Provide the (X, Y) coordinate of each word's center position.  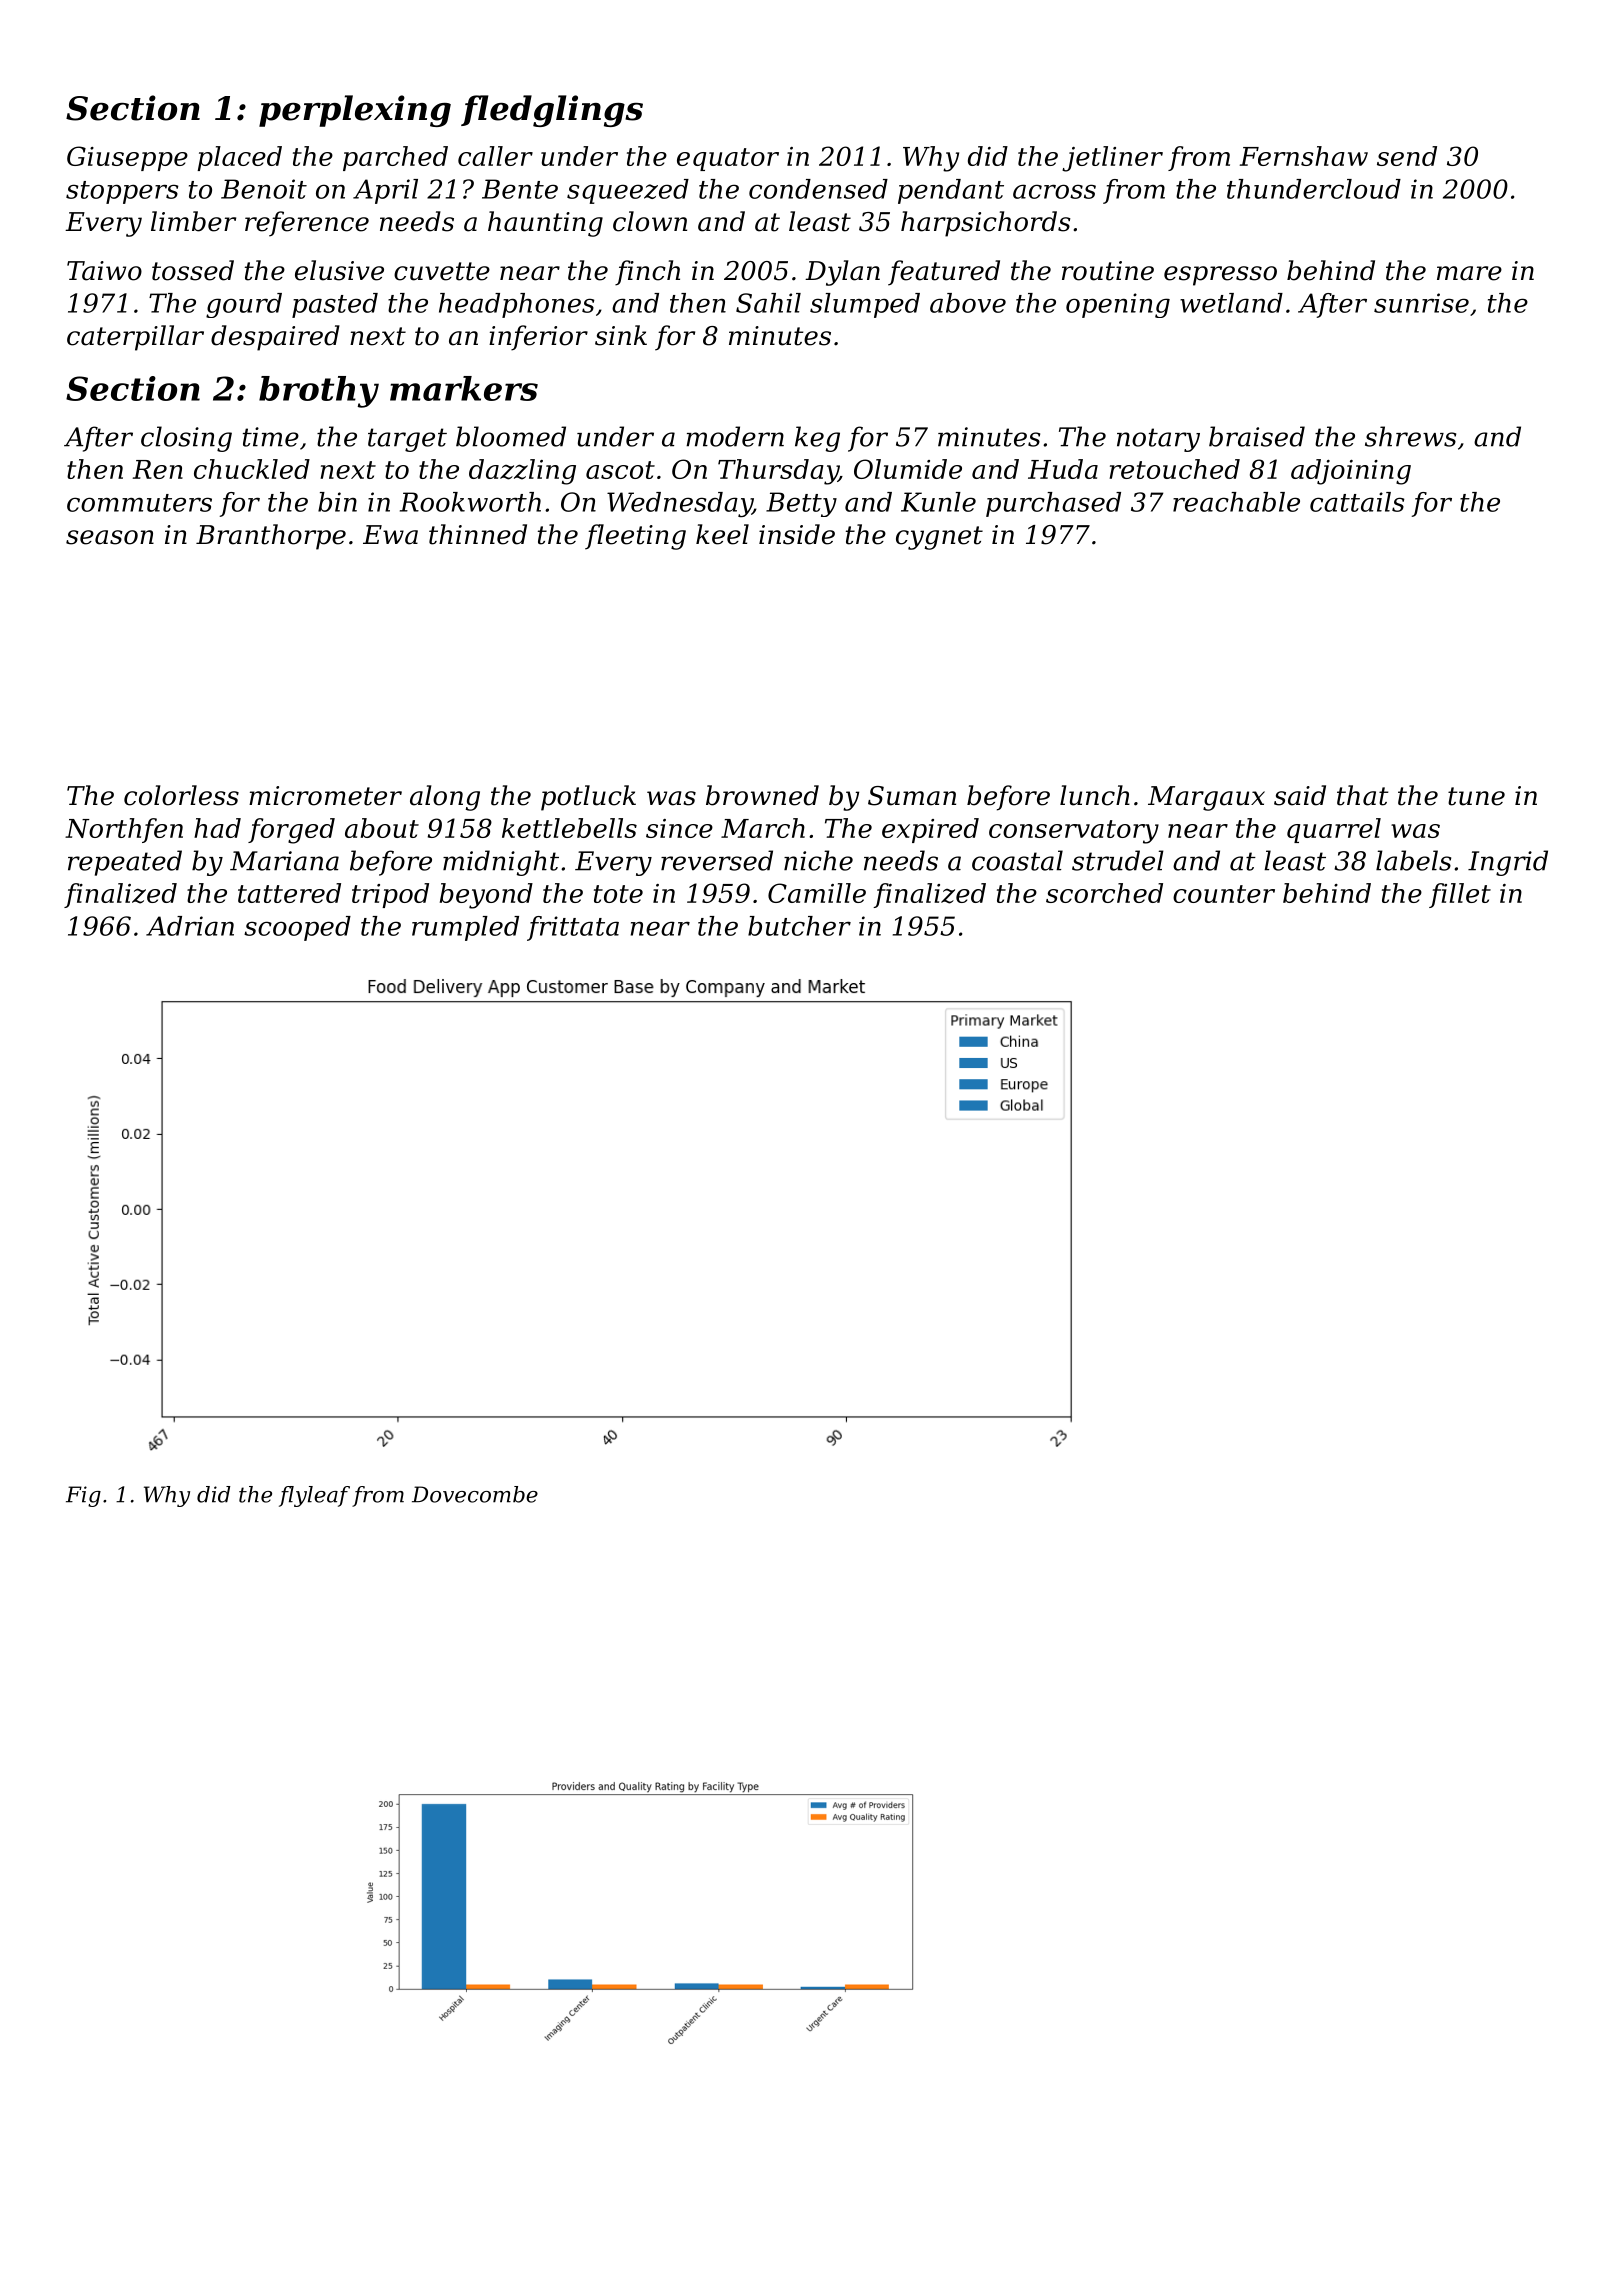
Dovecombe (475, 1494)
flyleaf (314, 1496)
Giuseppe (127, 158)
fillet (1460, 895)
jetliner (1112, 159)
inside (797, 534)
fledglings (552, 111)
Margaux (1206, 798)
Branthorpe (271, 537)
